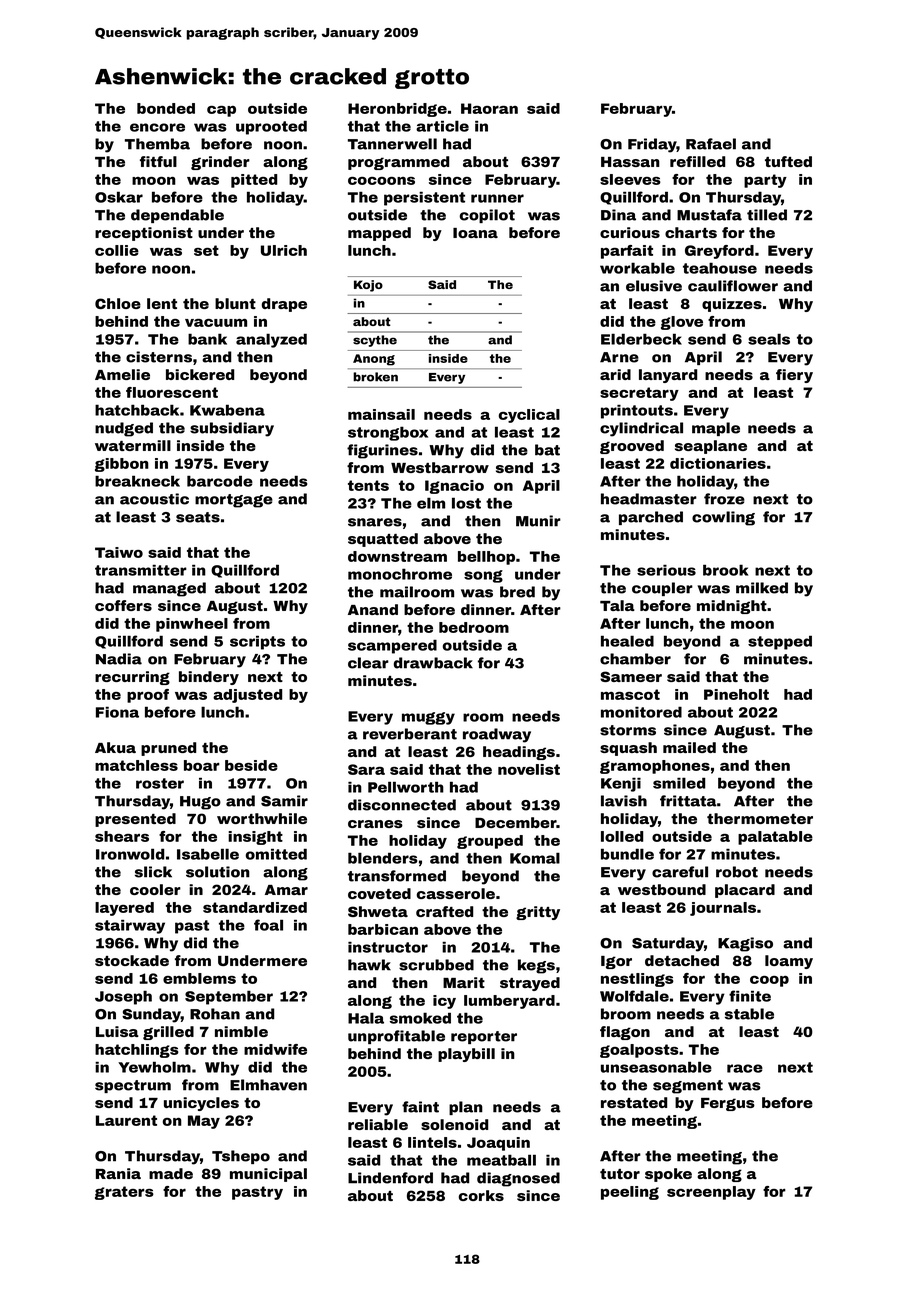 The width and height of the page is (908, 1316). Describe the element at coordinates (497, 198) in the page. I see `runner` at that location.
